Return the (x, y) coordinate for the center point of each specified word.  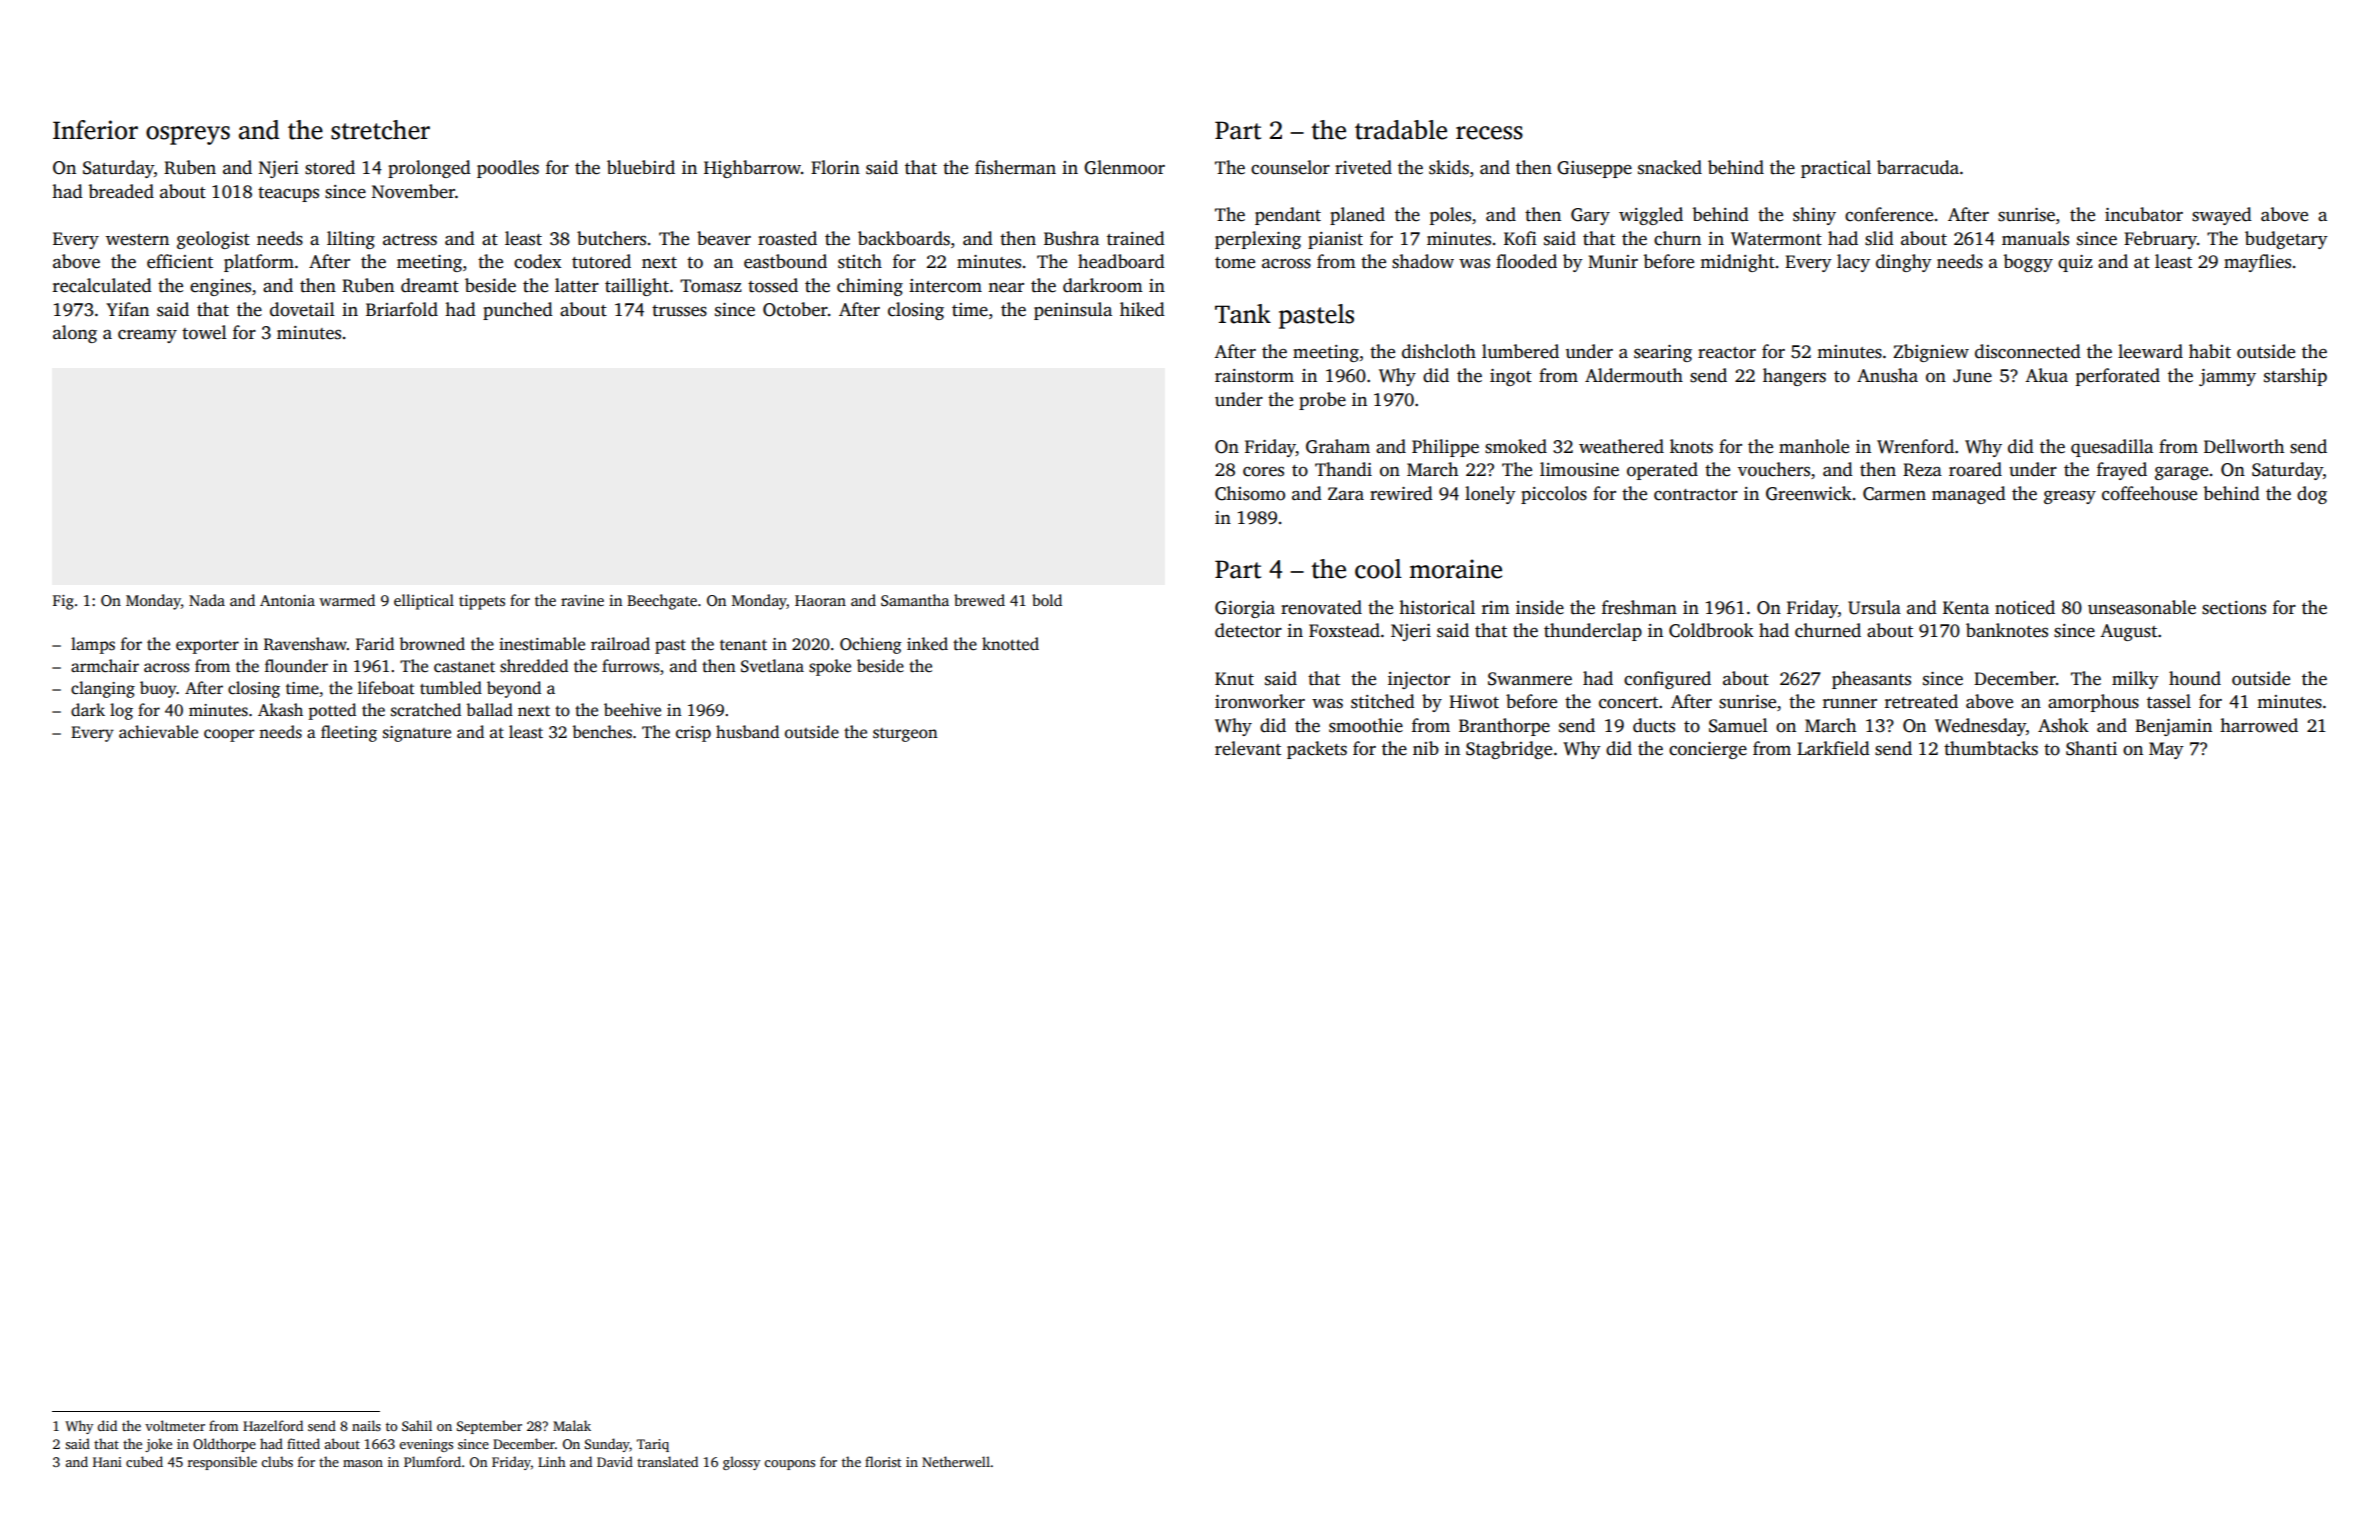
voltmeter (175, 1425)
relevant (1248, 748)
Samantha (915, 600)
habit (2210, 351)
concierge (1708, 750)
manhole (1814, 446)
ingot (1511, 377)
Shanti (2091, 748)
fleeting (349, 733)
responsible (222, 1463)
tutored (601, 261)
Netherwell (956, 1461)
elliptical (424, 602)
